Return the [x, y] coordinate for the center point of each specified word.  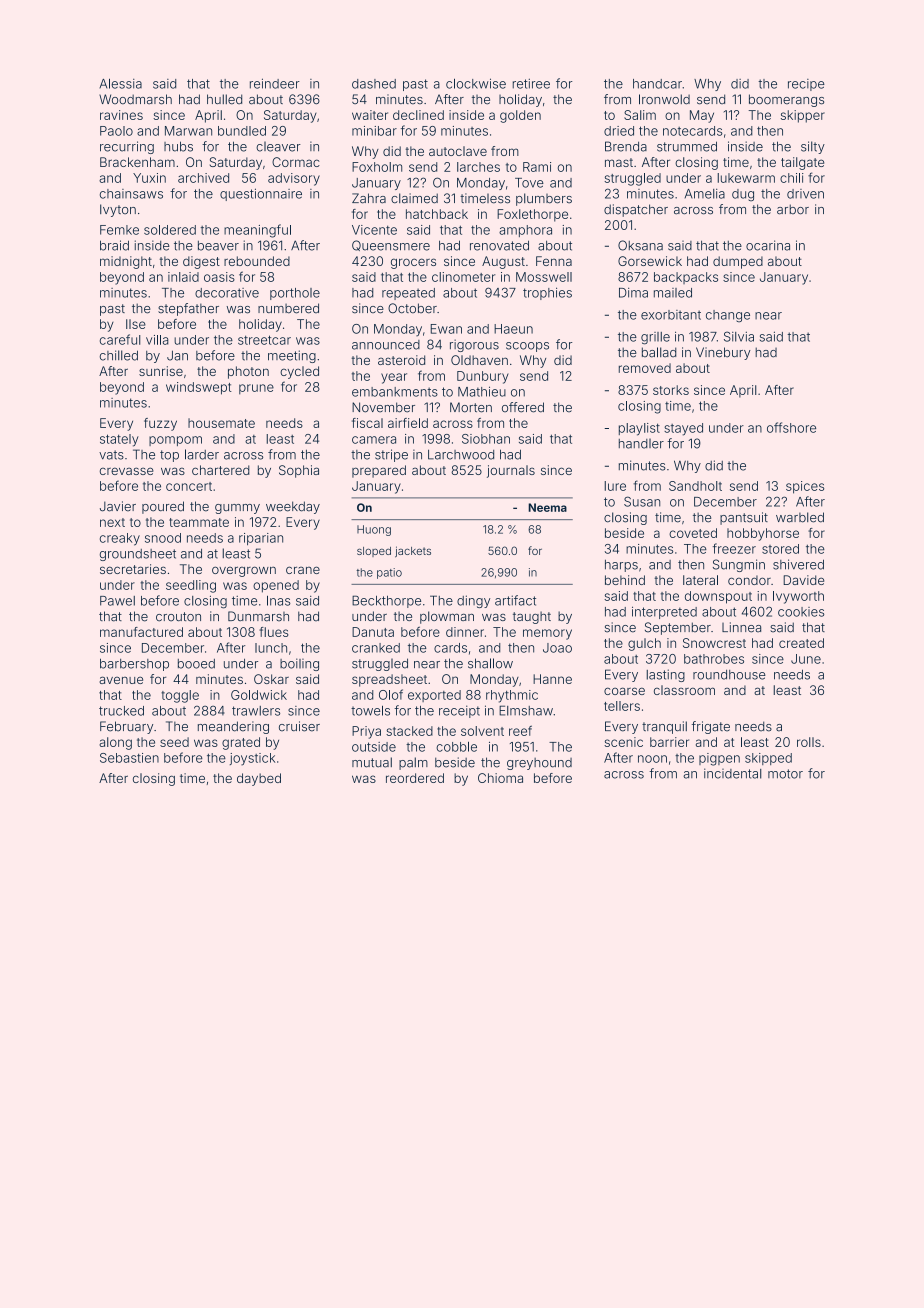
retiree [531, 84]
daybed [259, 779]
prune [256, 389]
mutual [372, 762]
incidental [733, 773]
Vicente [374, 230]
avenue [121, 680]
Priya [366, 732]
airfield [408, 423]
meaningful [257, 231]
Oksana [640, 245]
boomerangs [786, 100]
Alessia [120, 83]
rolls [809, 742]
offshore [791, 427]
